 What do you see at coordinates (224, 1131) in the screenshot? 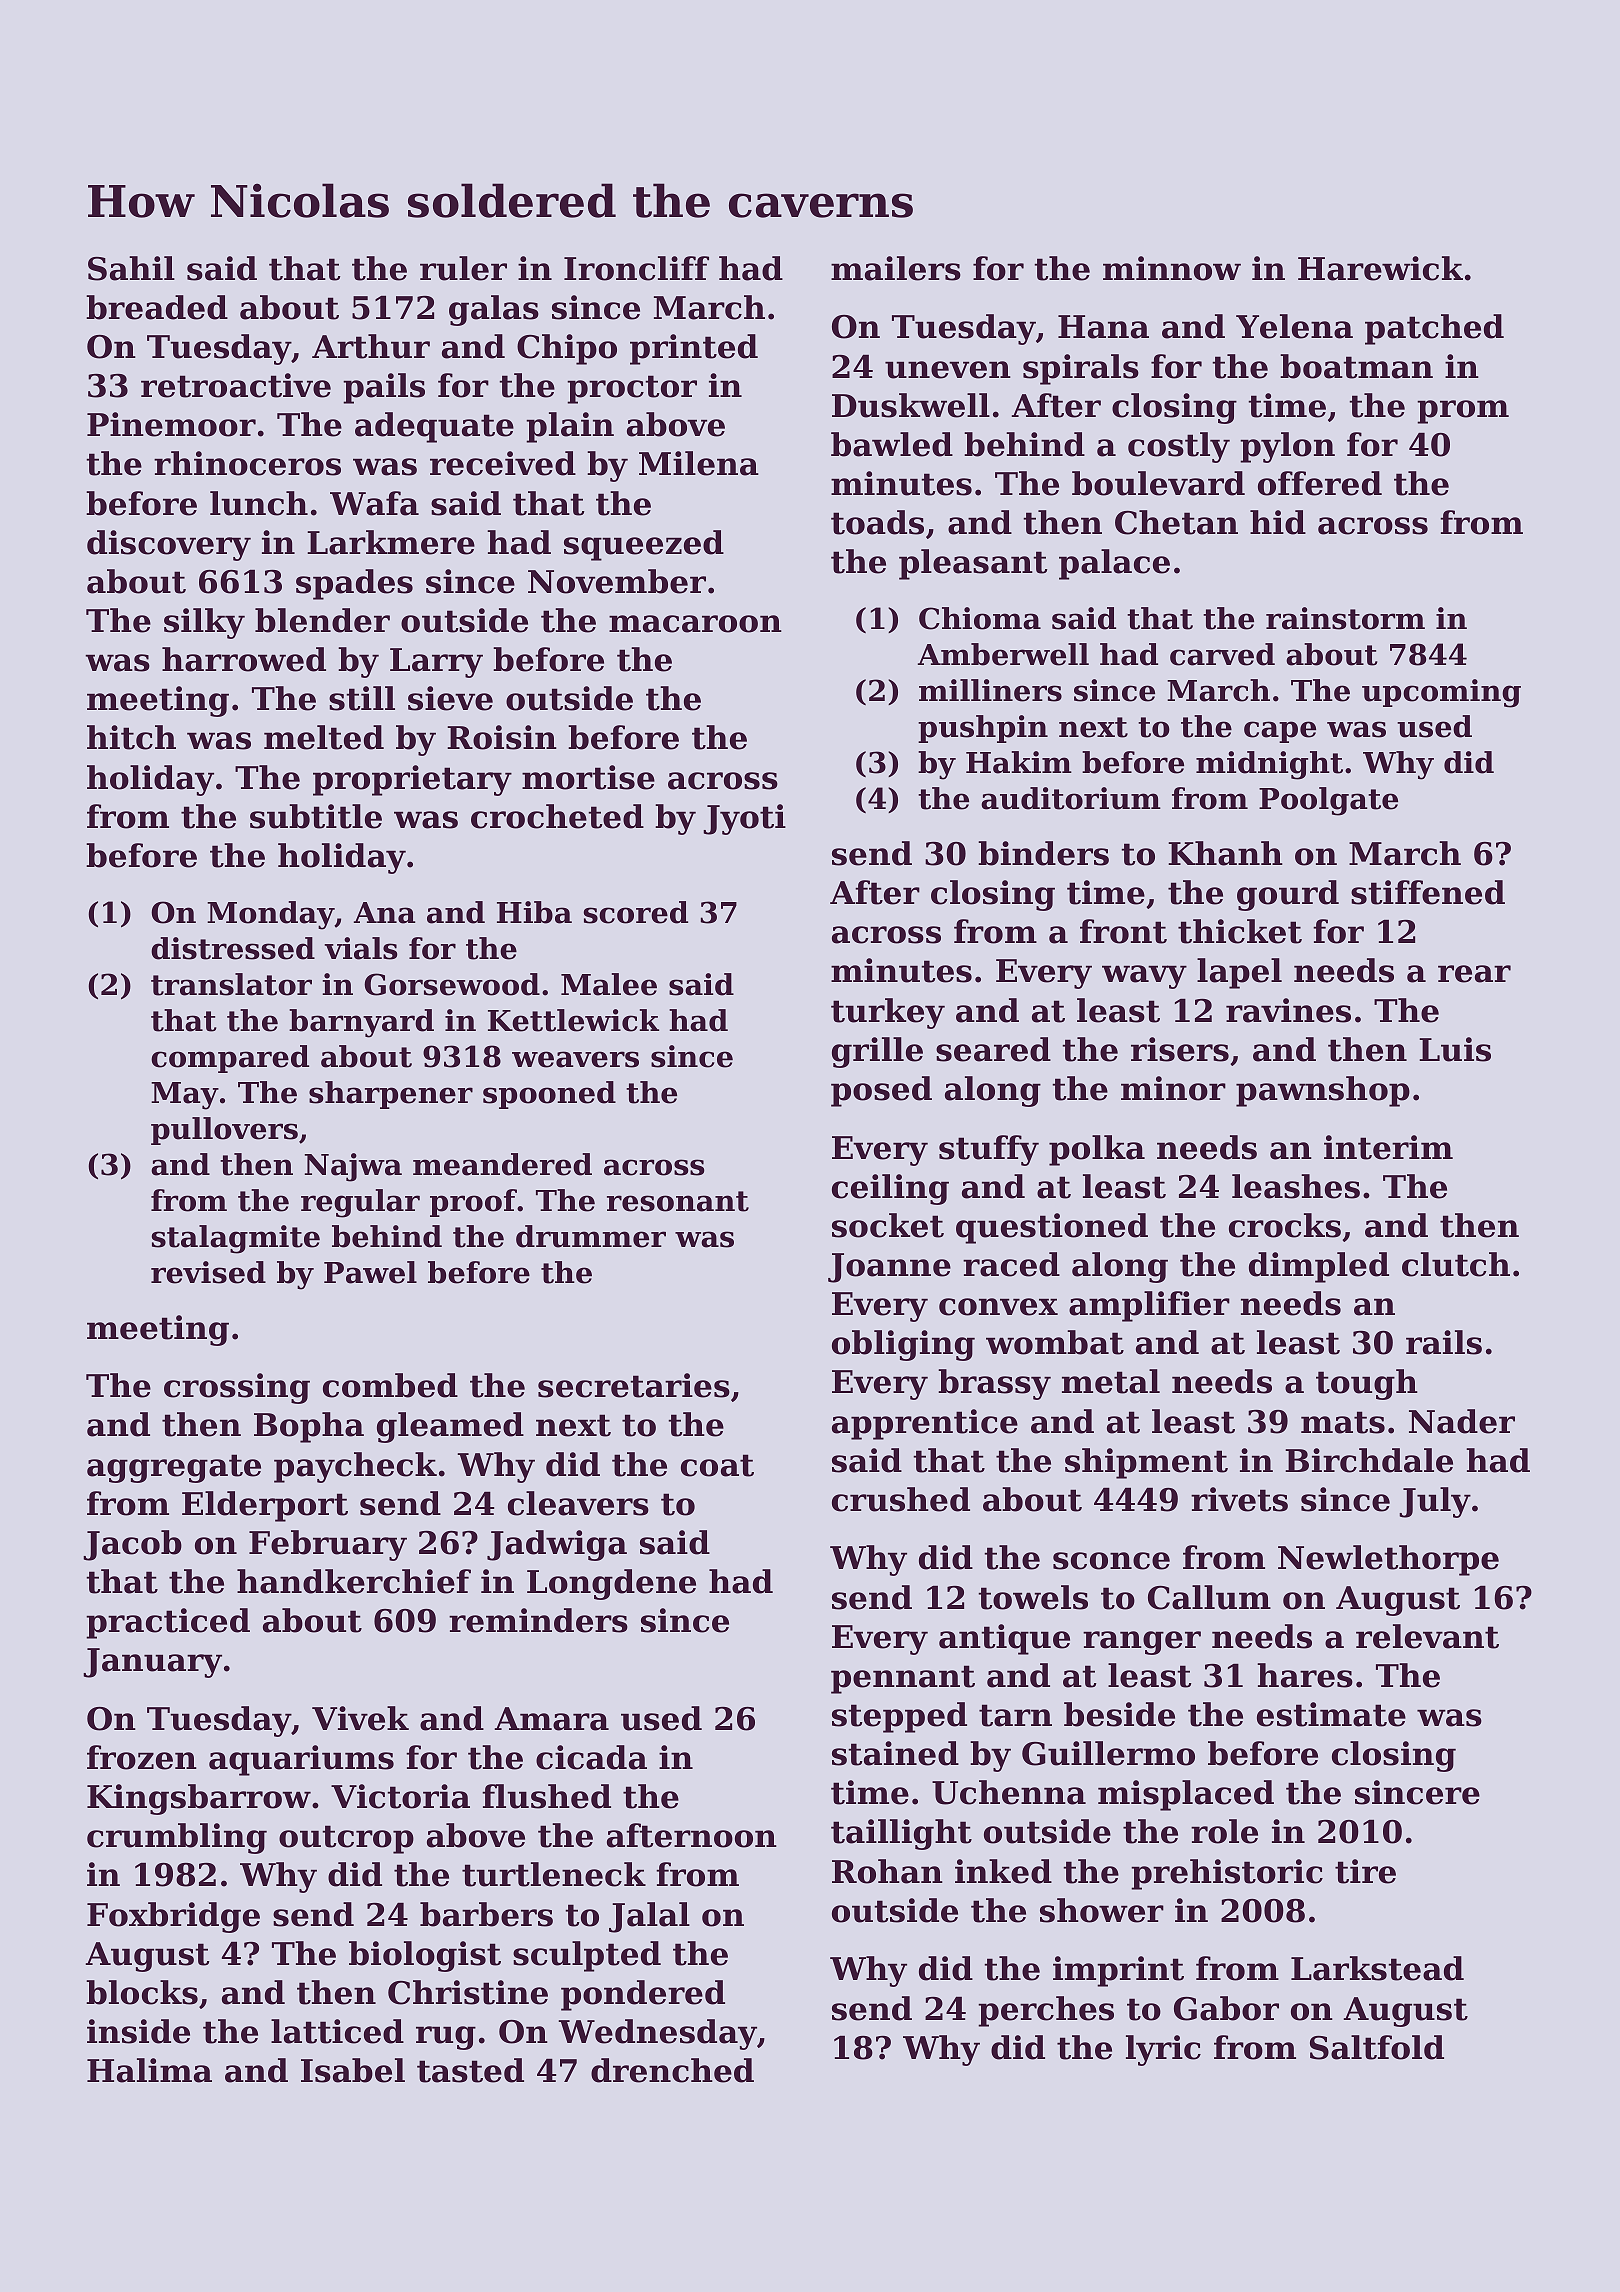
I see `pullovers` at bounding box center [224, 1131].
